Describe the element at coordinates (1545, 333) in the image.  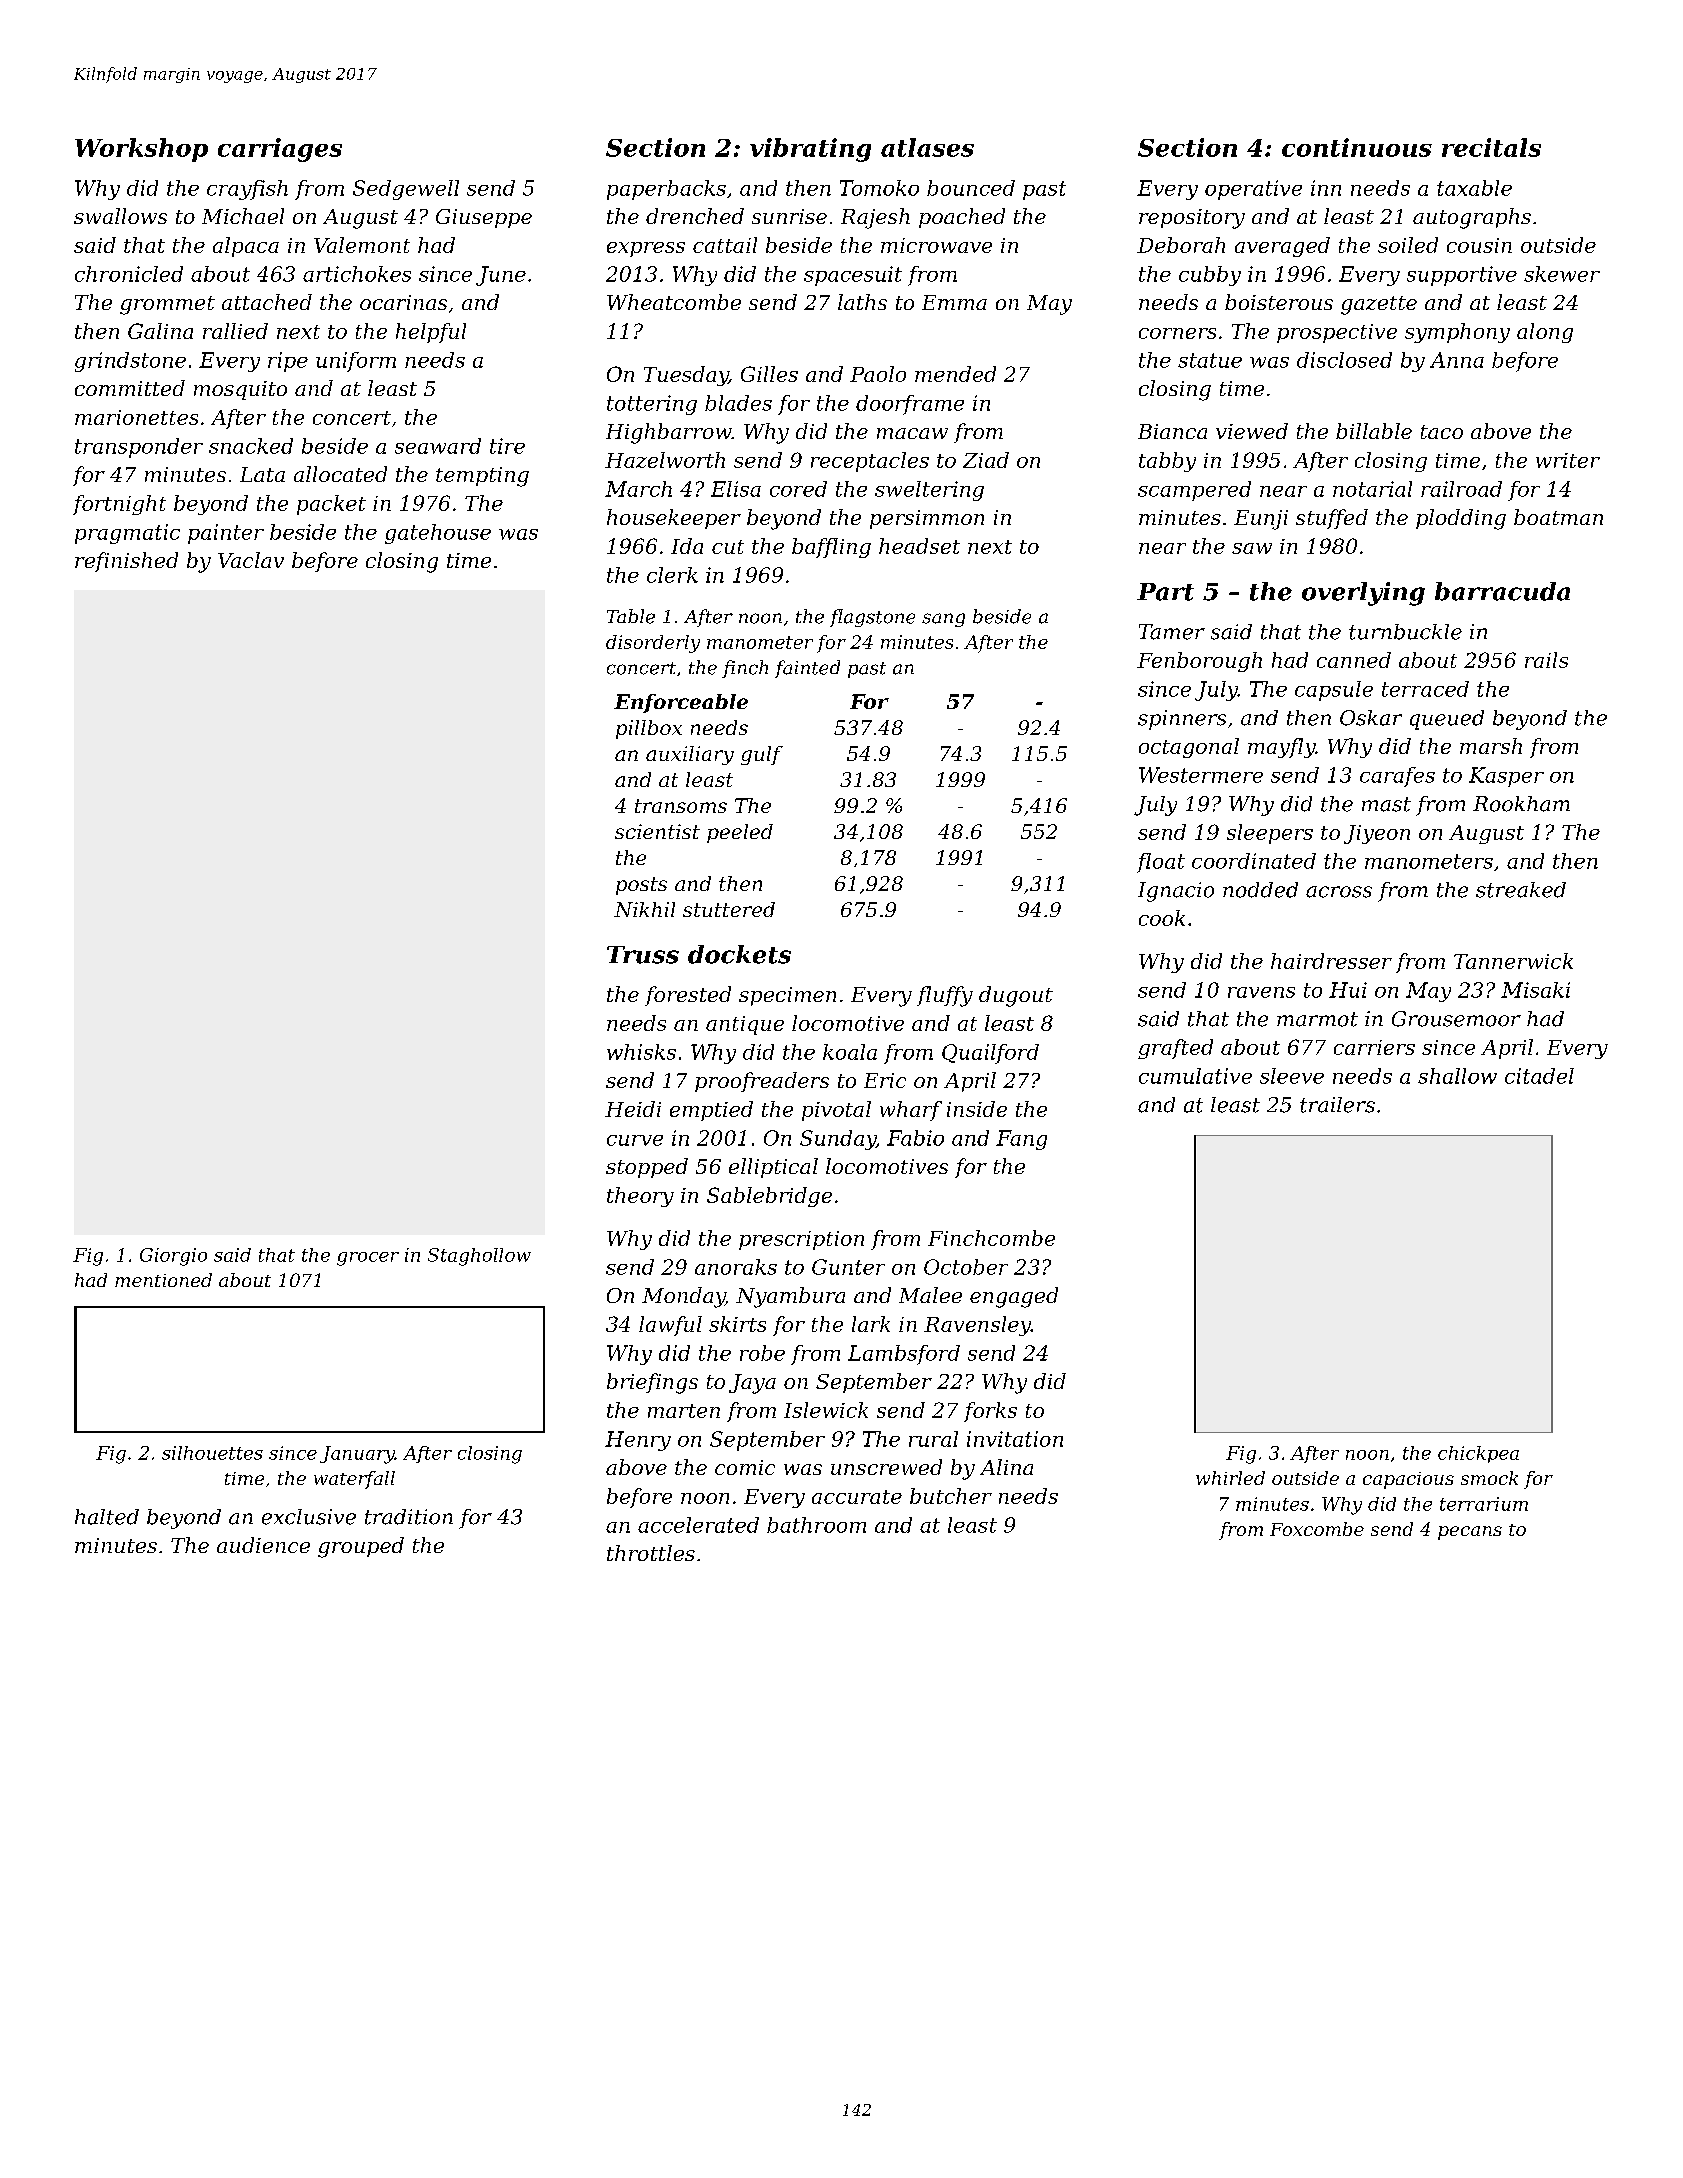
I see `along` at that location.
